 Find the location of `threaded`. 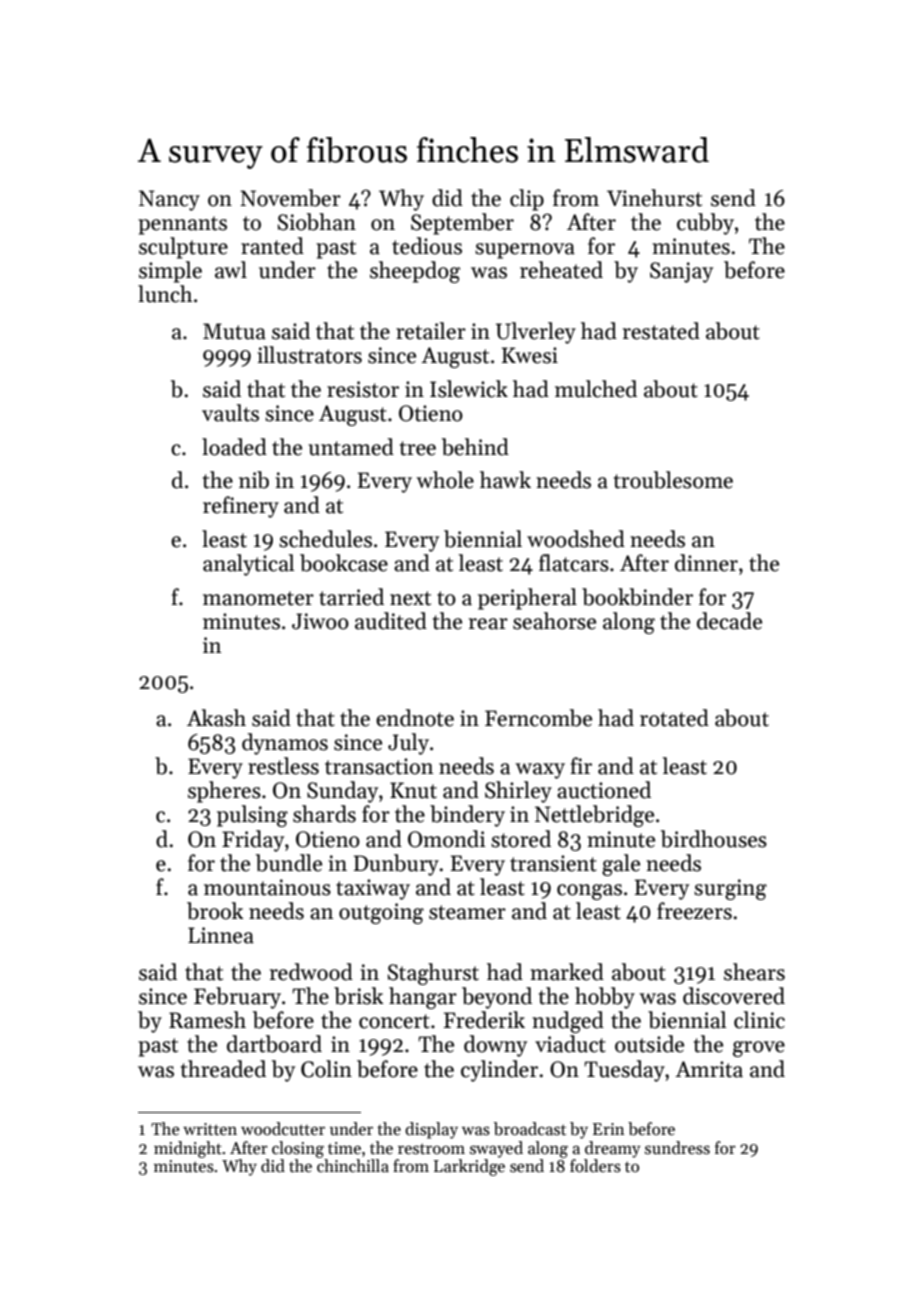

threaded is located at coordinates (223, 1069).
